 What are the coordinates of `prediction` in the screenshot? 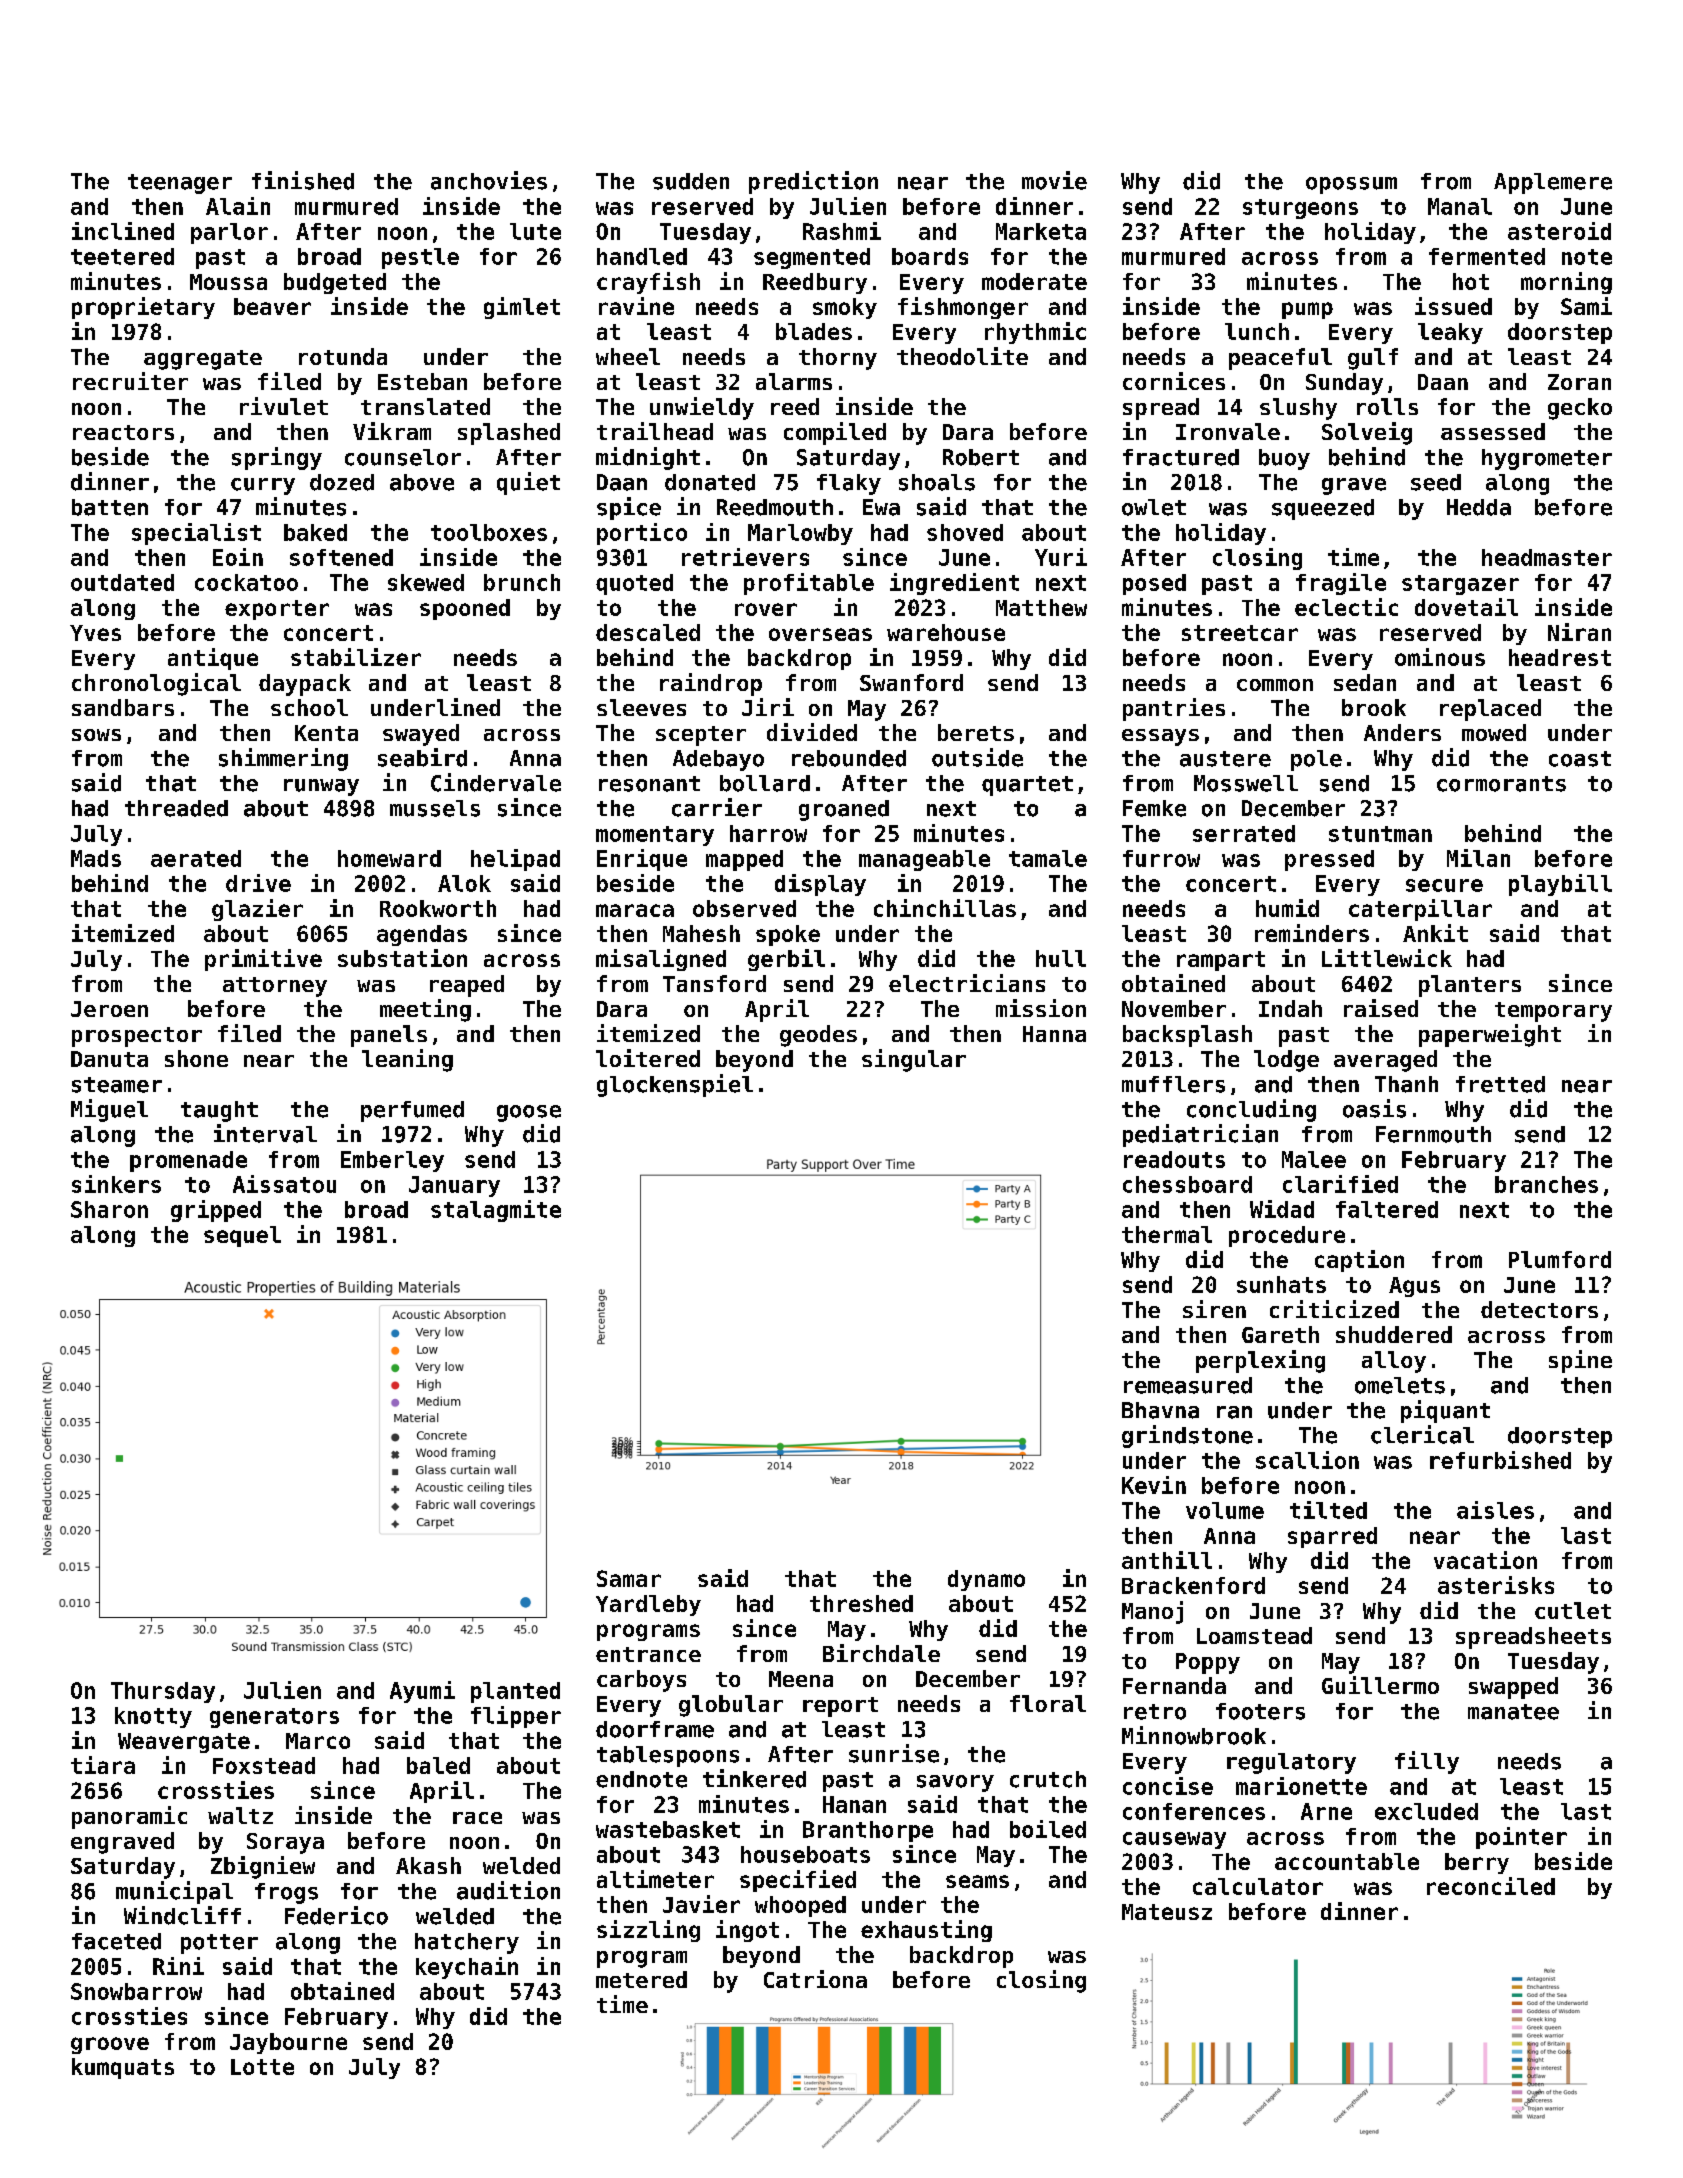 It's located at (813, 182).
